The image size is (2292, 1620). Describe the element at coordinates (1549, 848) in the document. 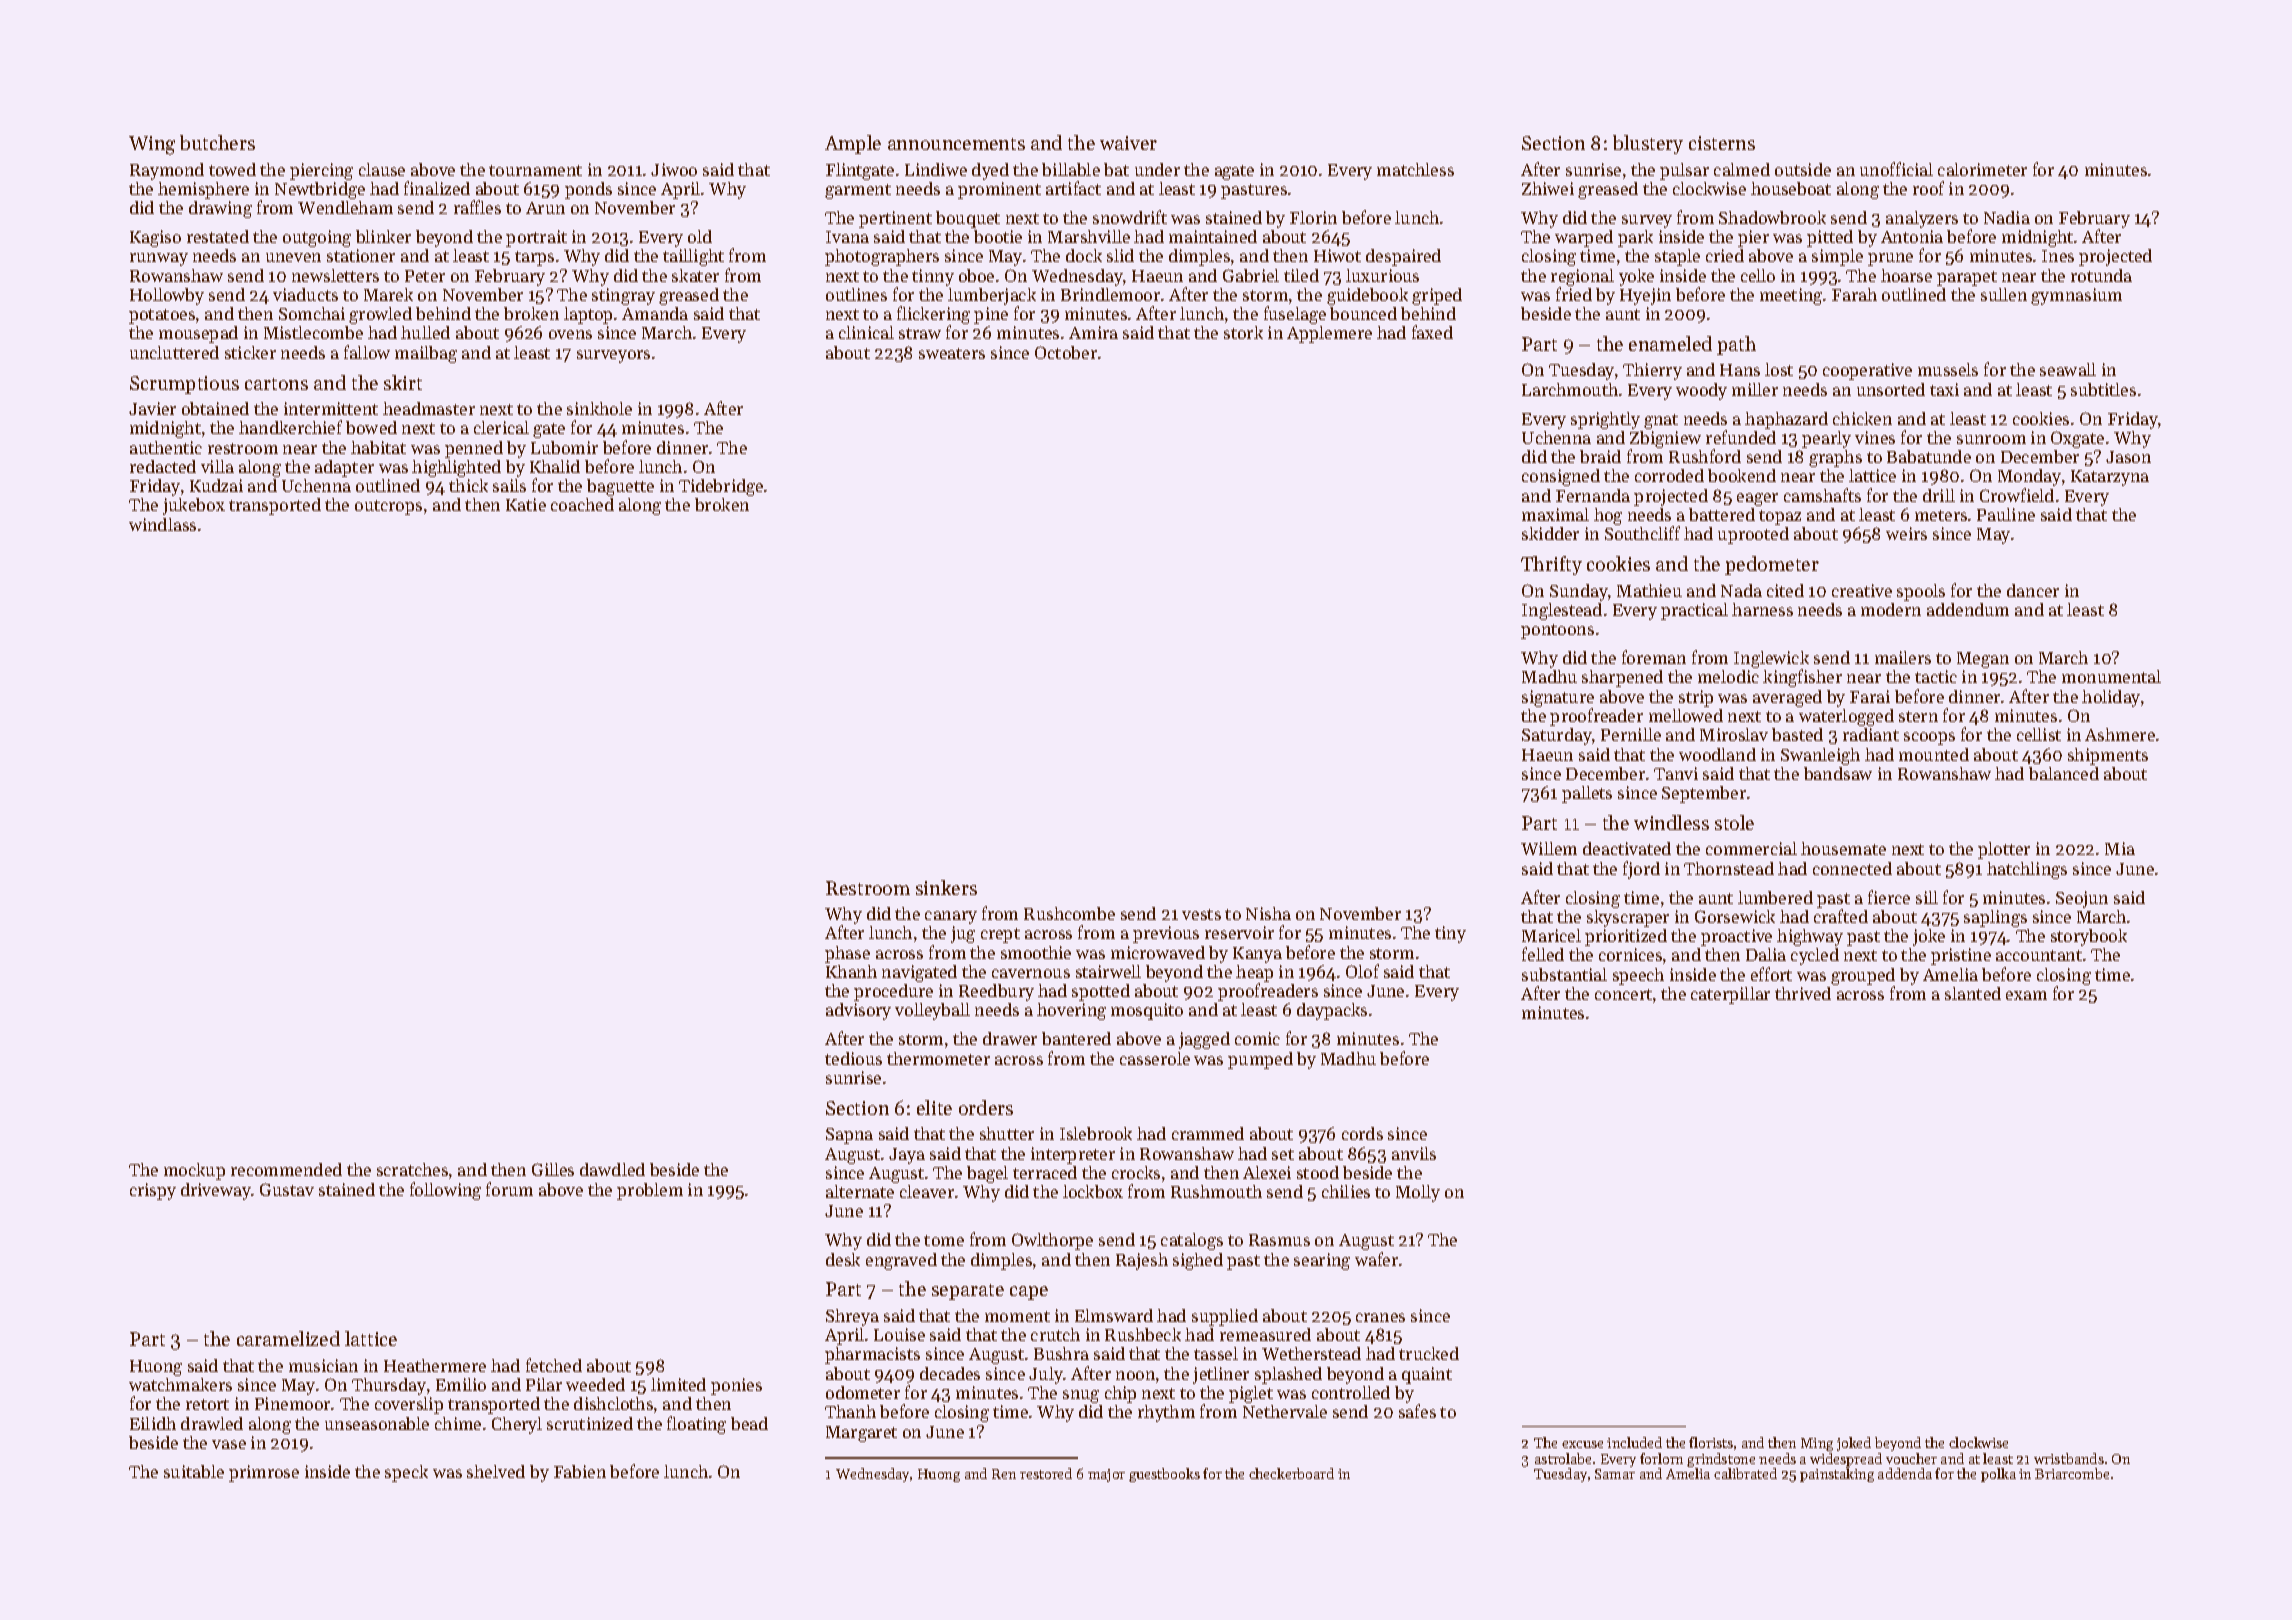

I see `Willem` at that location.
